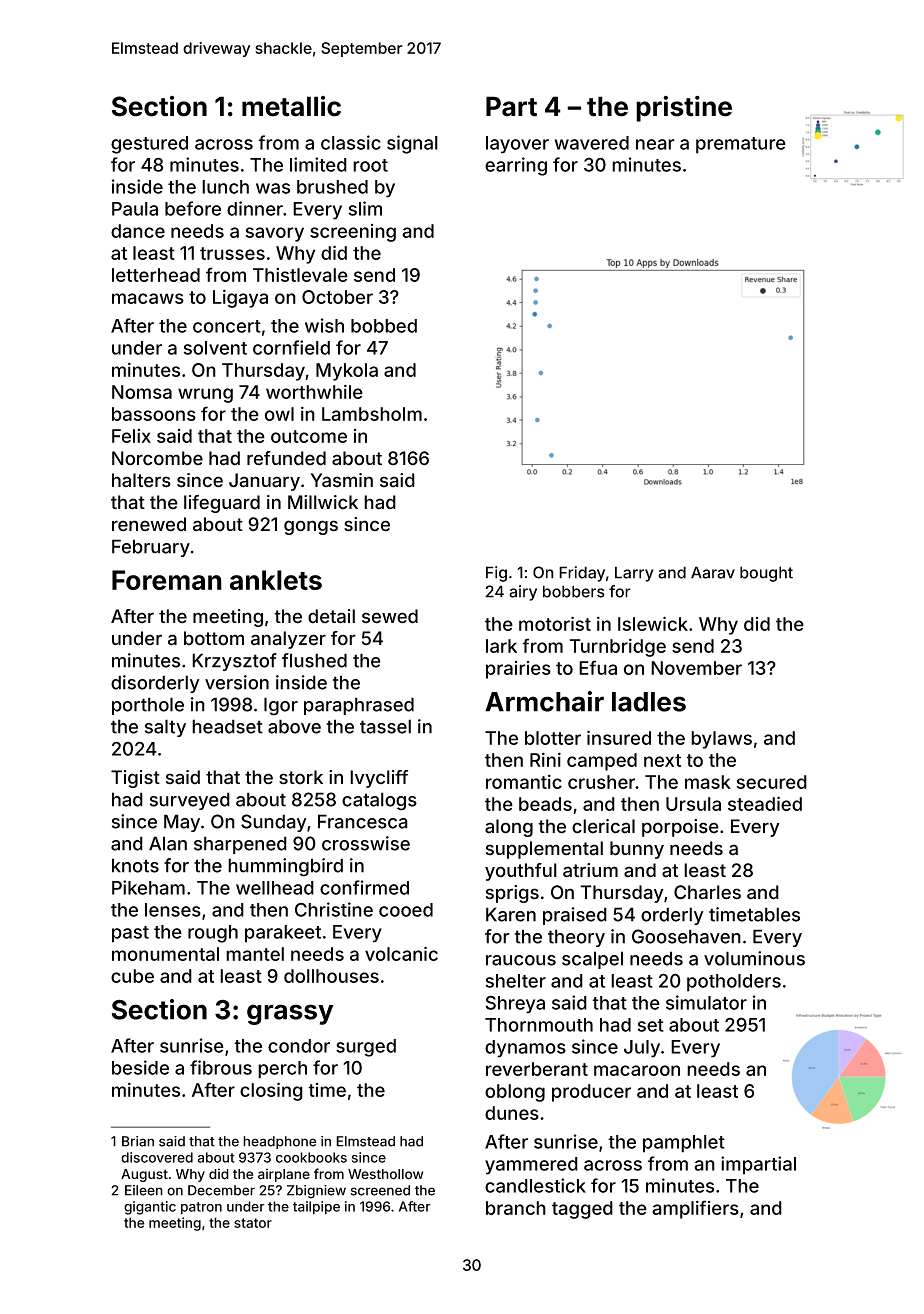  Describe the element at coordinates (412, 144) in the screenshot. I see `signal` at that location.
